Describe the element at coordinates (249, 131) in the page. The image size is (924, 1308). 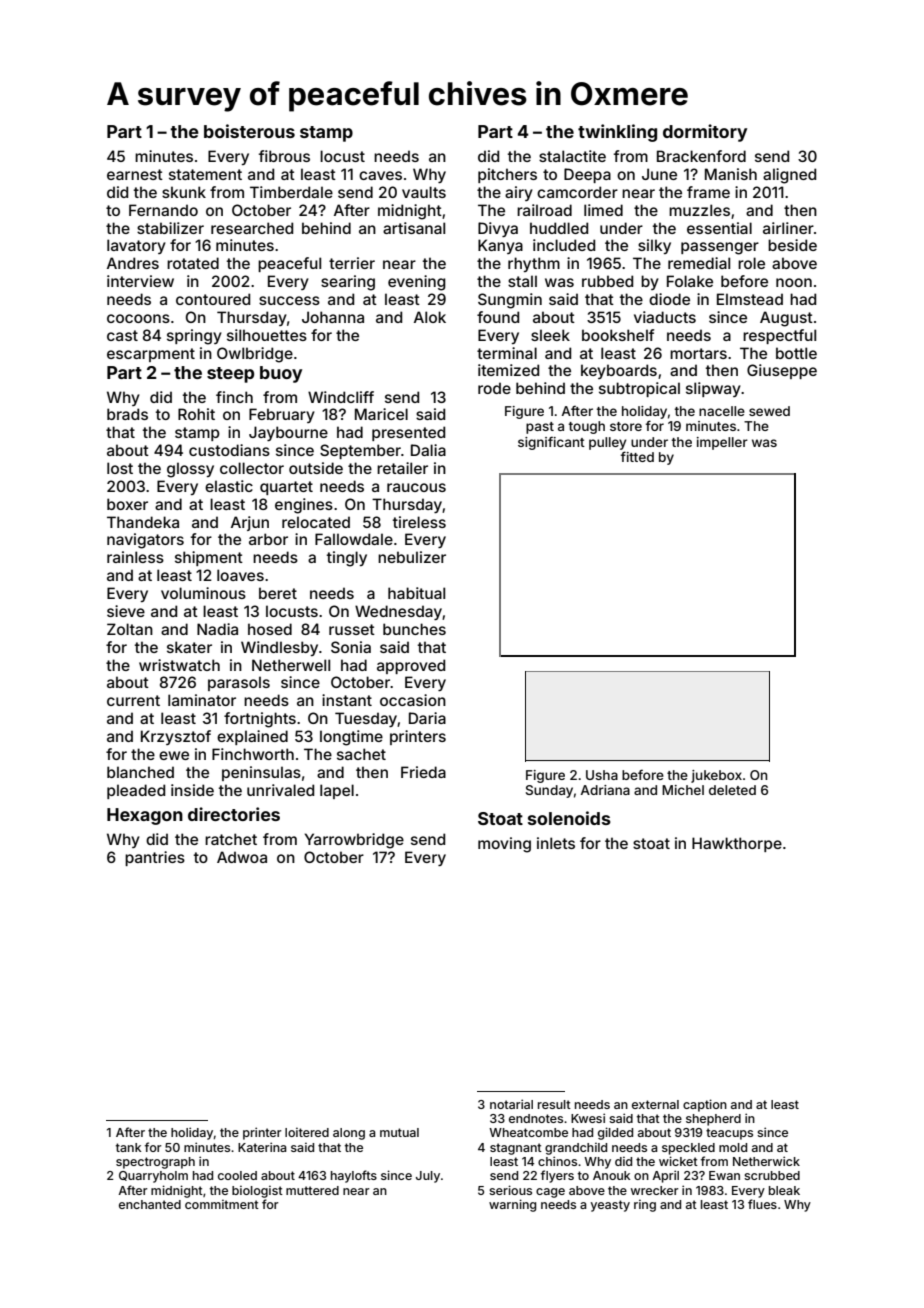
I see `boisterous` at that location.
